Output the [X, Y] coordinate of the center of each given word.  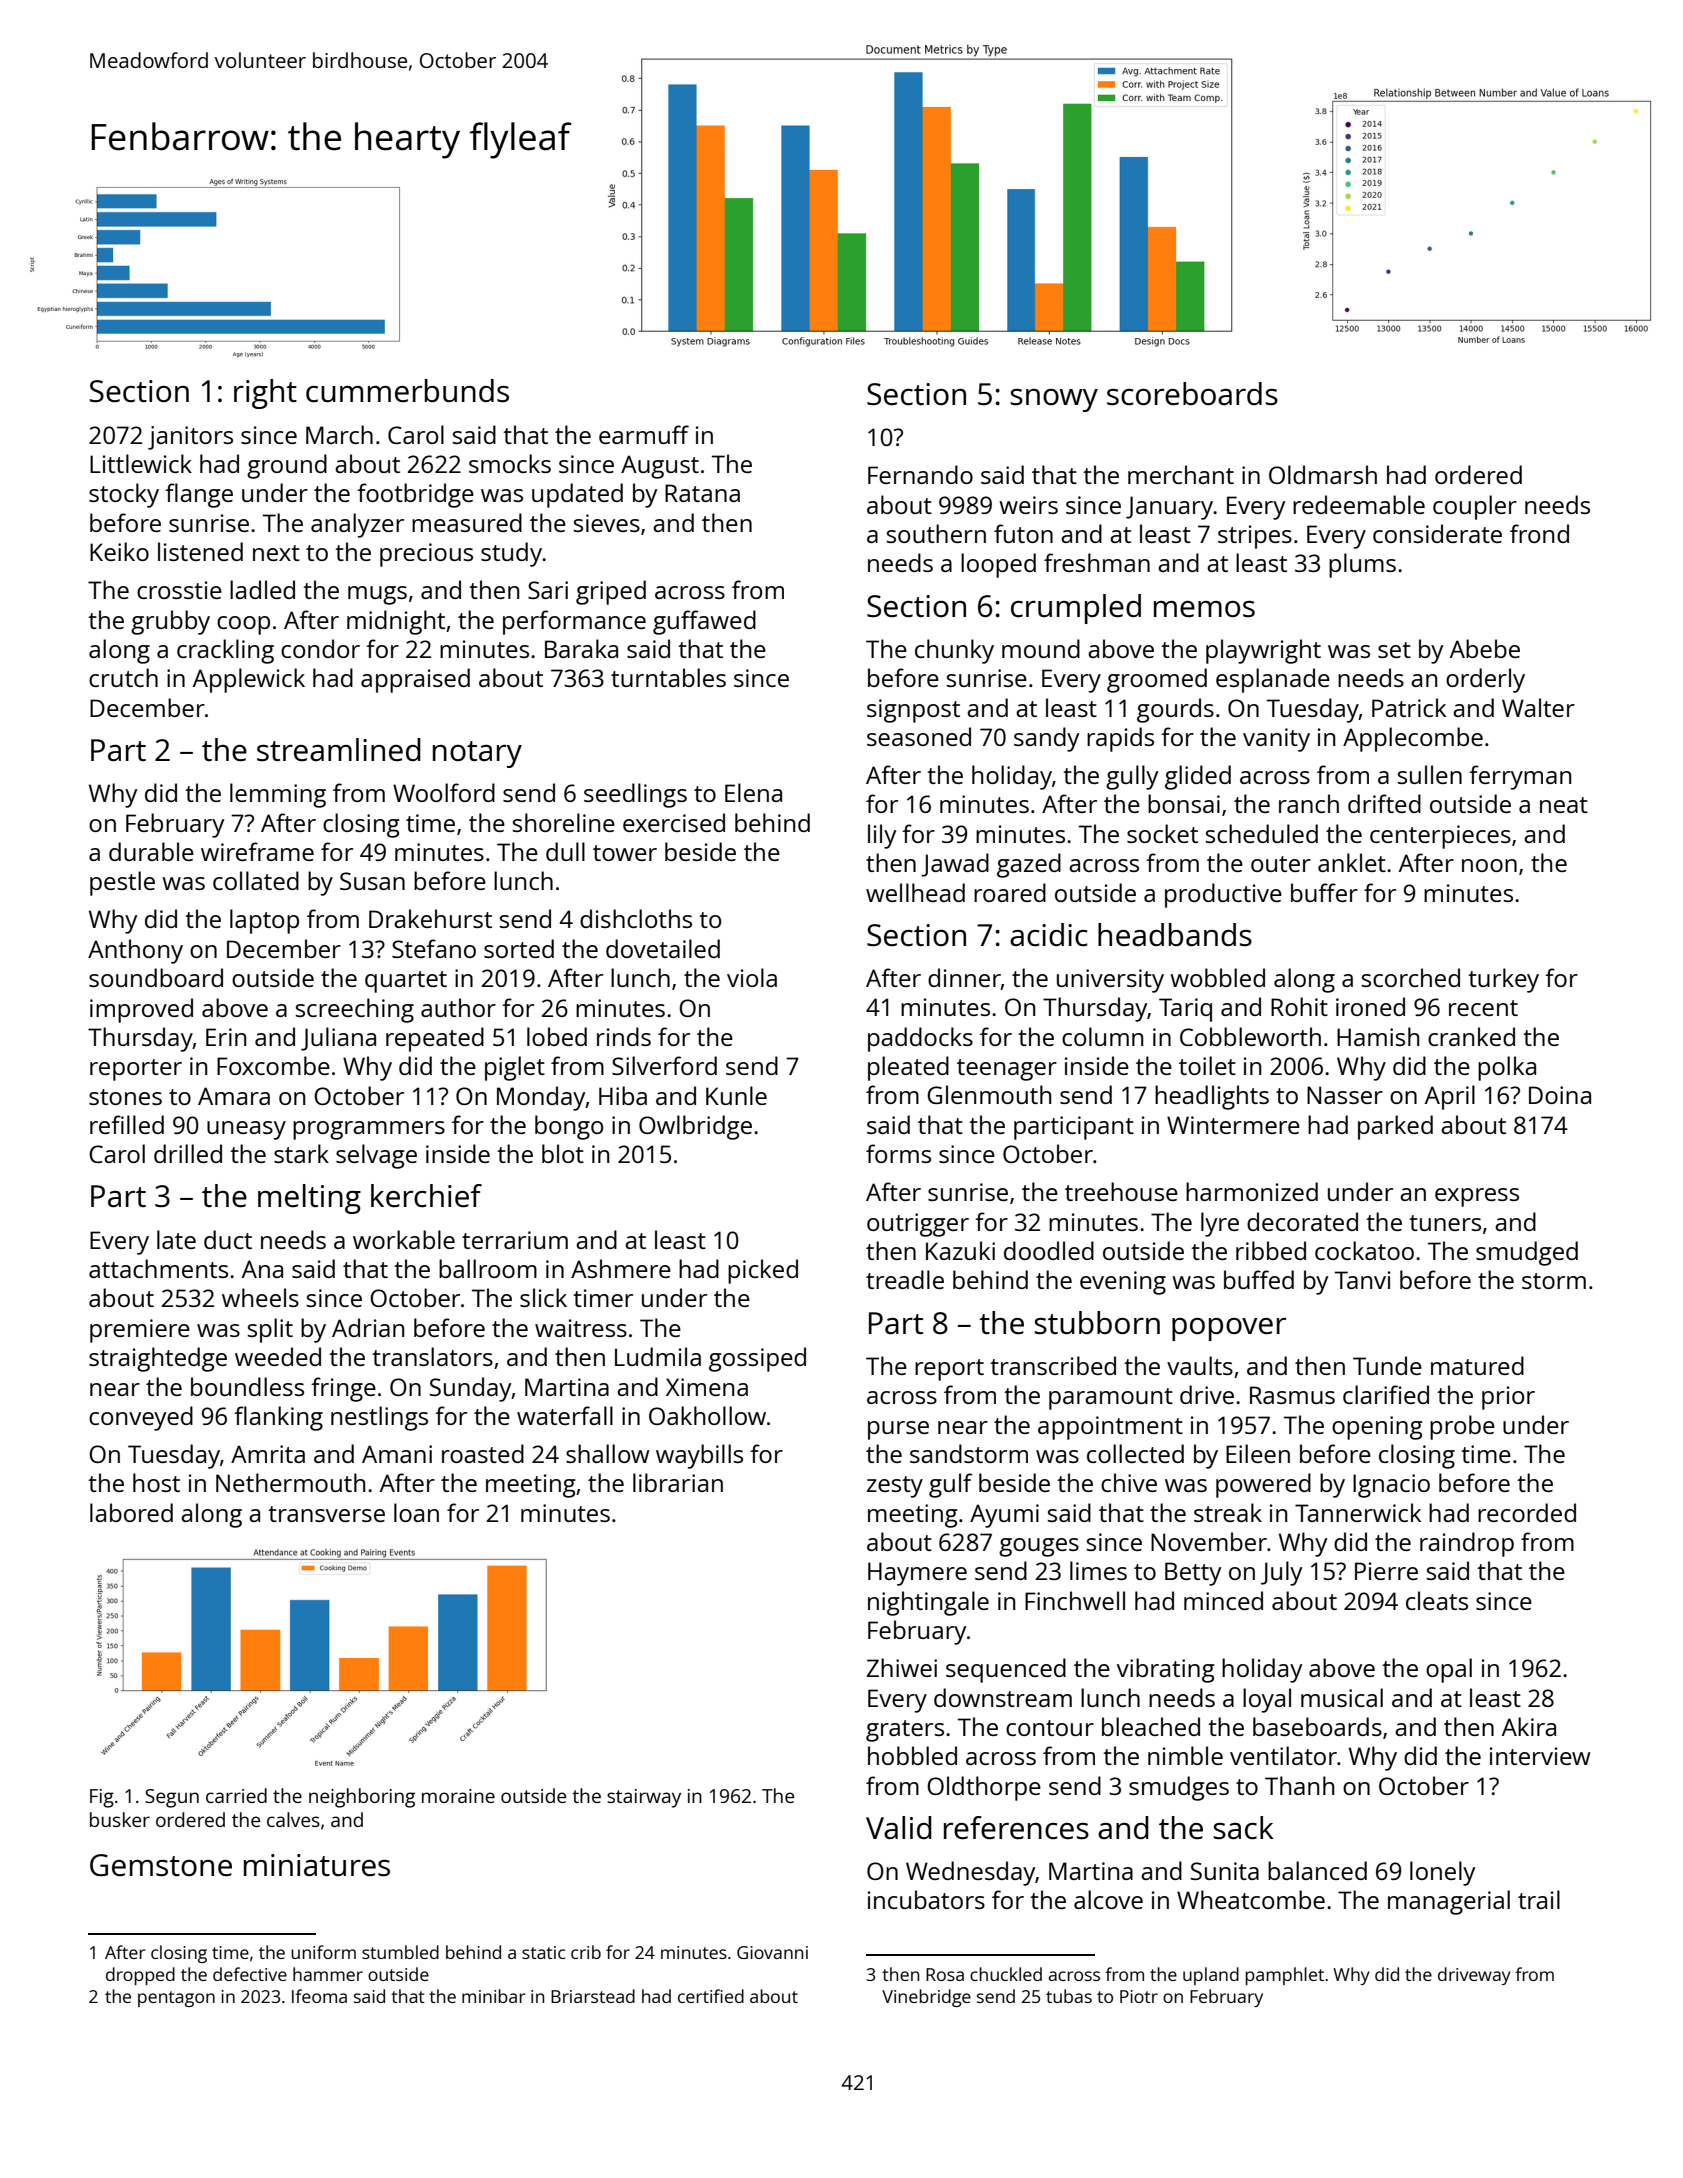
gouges [1039, 1547]
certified [711, 1996]
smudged [1527, 1253]
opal [1449, 1670]
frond [1539, 533]
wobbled [1217, 977]
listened [200, 551]
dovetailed [663, 948]
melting [309, 1199]
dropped [140, 1976]
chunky [954, 651]
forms [898, 1153]
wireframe [257, 851]
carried [236, 1795]
